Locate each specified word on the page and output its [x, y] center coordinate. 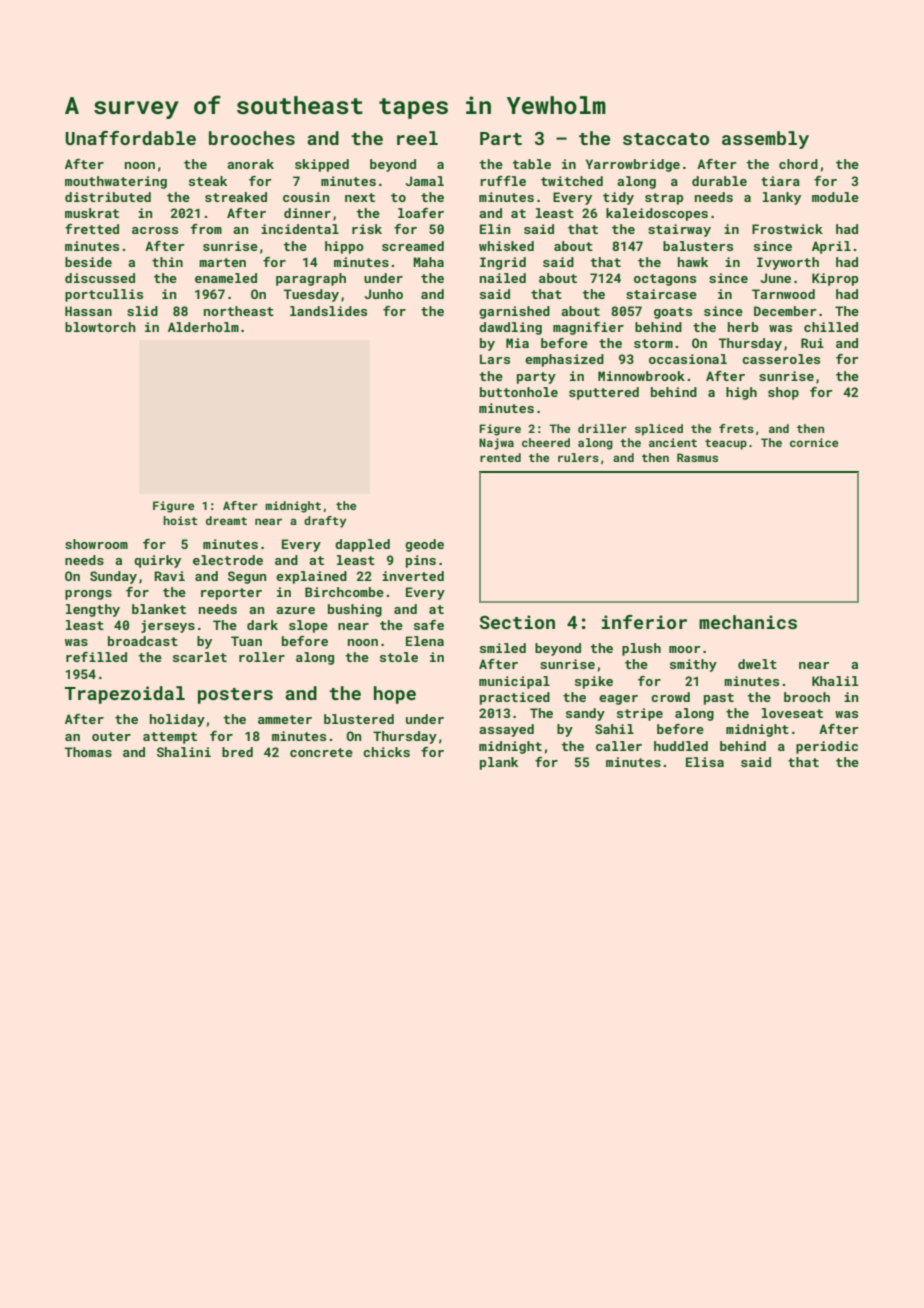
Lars [495, 359]
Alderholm [203, 327]
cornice [814, 442]
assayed [506, 730]
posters [235, 696]
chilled [831, 327]
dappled [362, 545]
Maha [428, 262]
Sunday [113, 577]
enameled [226, 278]
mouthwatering [116, 182]
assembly [765, 140]
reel [417, 138]
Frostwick [787, 229]
